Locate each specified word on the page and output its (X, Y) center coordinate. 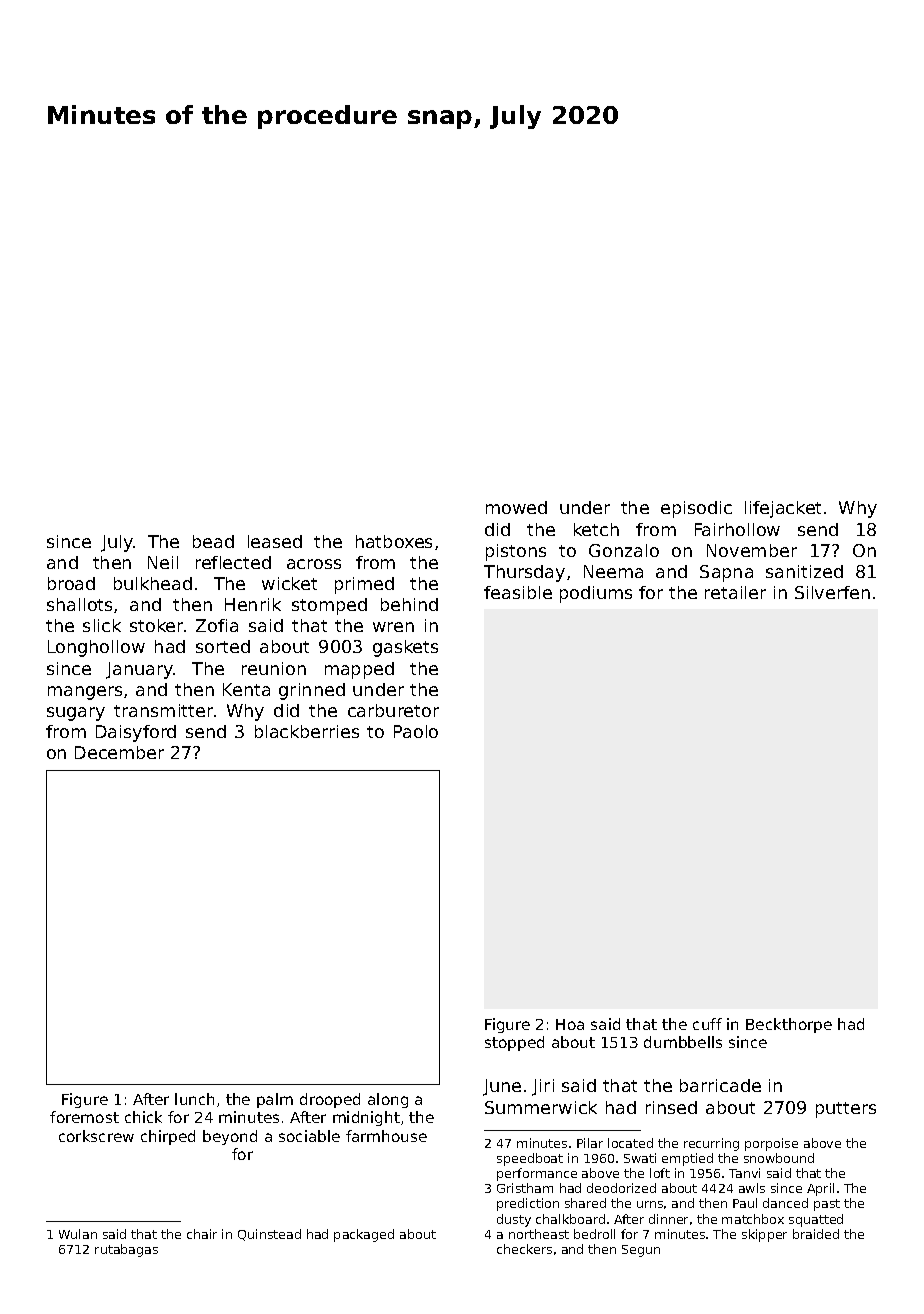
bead (213, 541)
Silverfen (832, 592)
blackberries (307, 731)
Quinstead (269, 1235)
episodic (696, 509)
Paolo (416, 731)
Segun (641, 1251)
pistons (516, 552)
